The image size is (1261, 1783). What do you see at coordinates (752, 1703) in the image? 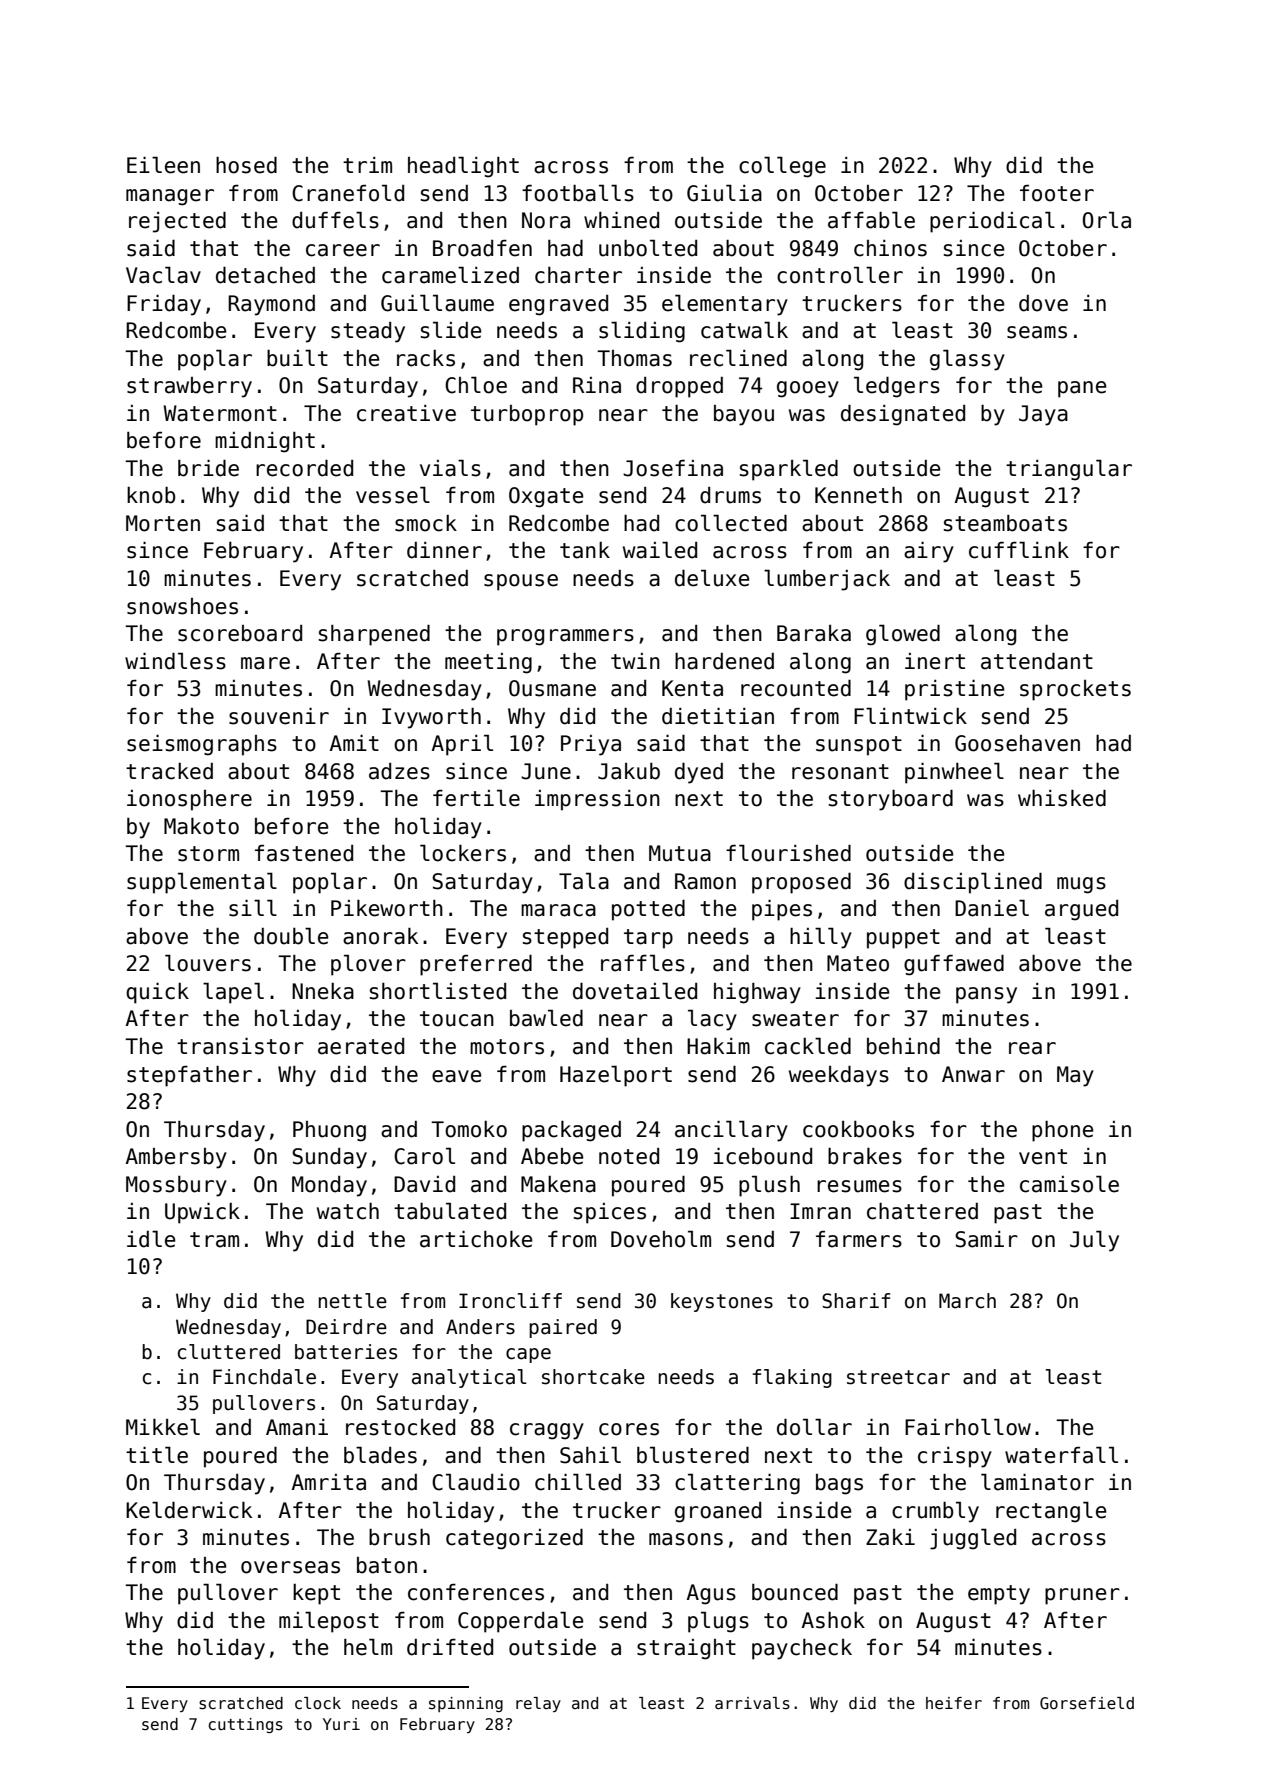
I see `arrivals` at bounding box center [752, 1703].
